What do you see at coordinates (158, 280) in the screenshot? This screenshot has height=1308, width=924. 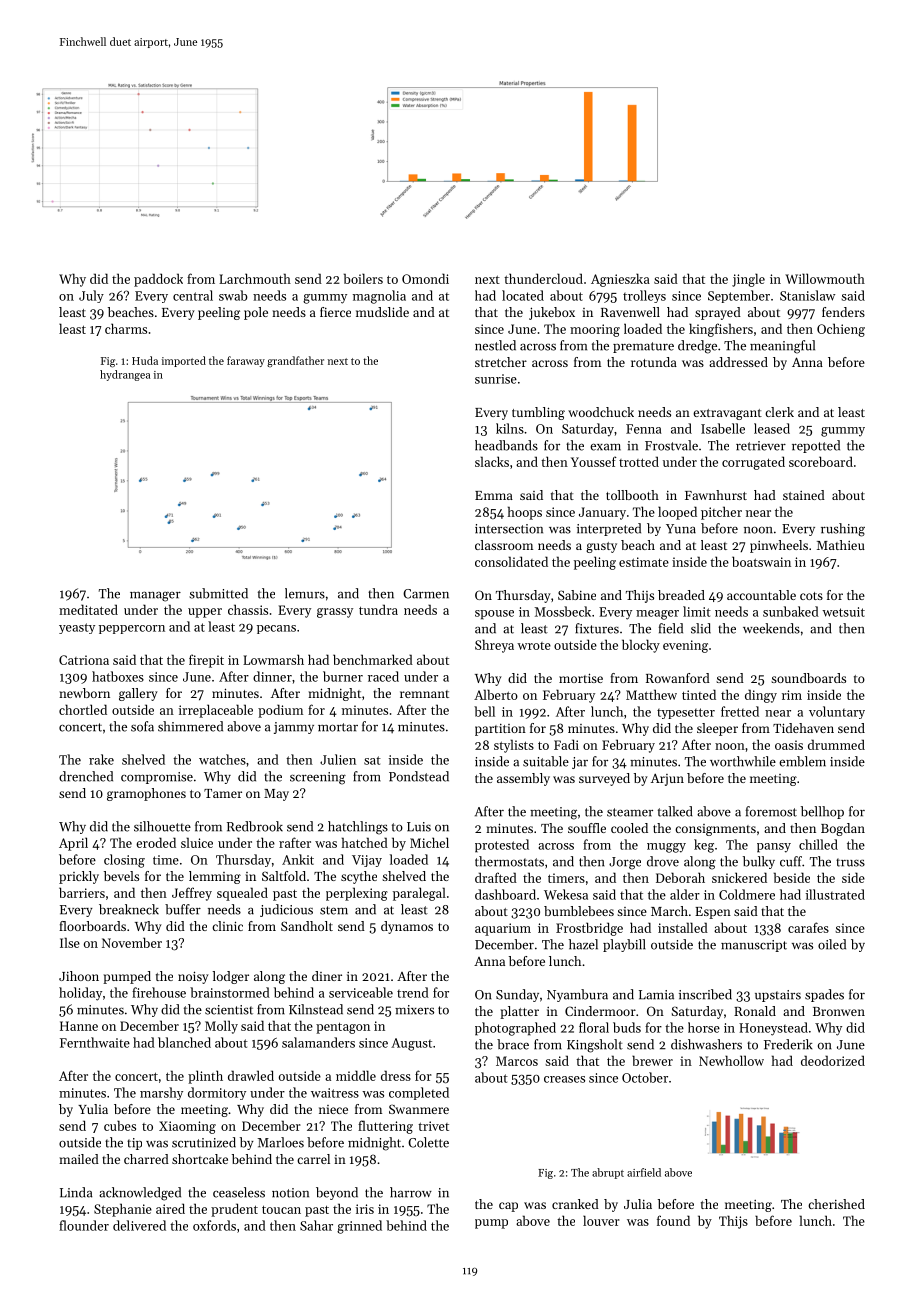 I see `paddock` at bounding box center [158, 280].
